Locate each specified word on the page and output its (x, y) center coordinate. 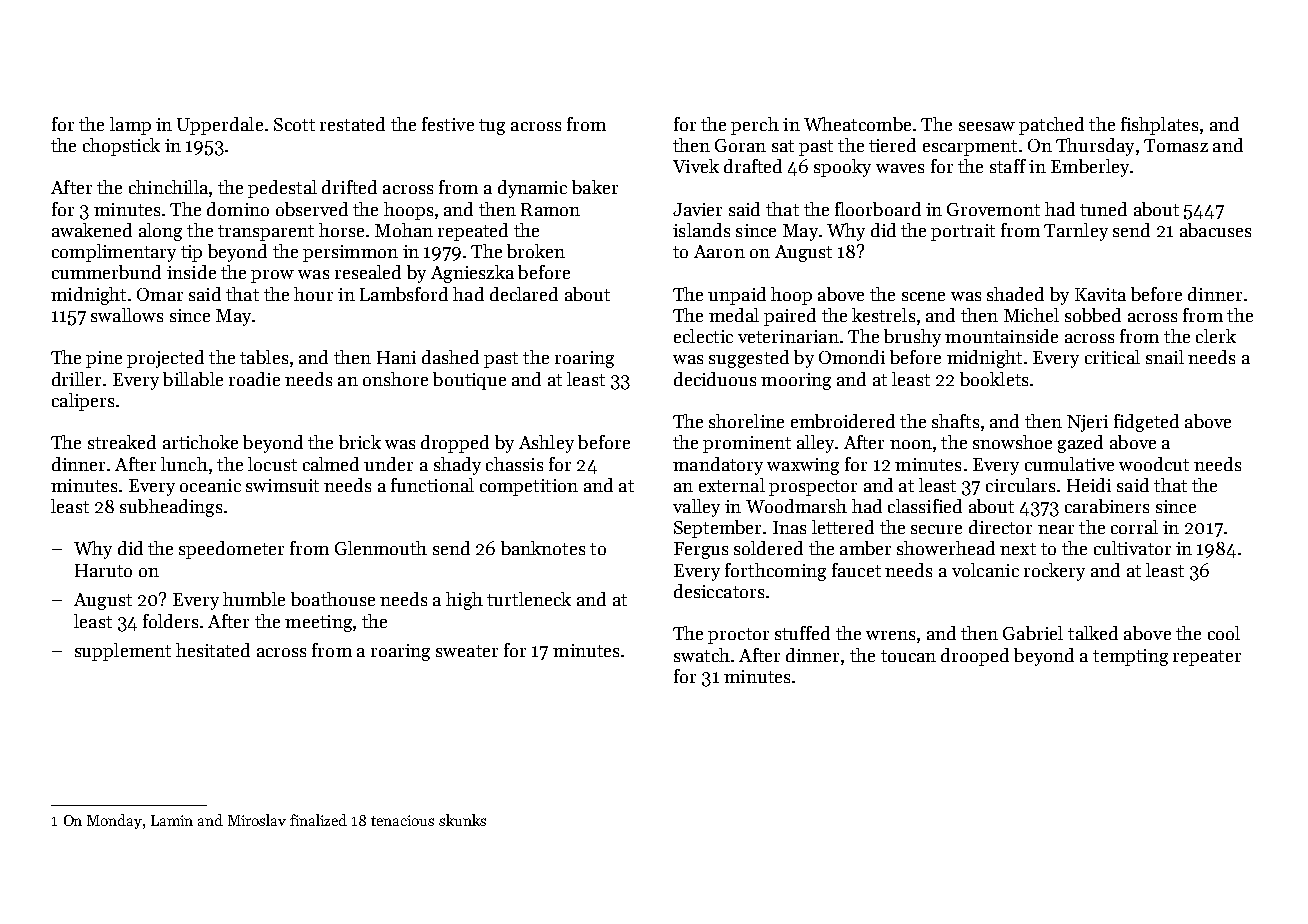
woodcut (1154, 464)
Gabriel (1033, 633)
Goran (740, 145)
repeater (1207, 658)
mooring (796, 381)
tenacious (402, 820)
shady (457, 466)
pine (104, 359)
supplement (123, 652)
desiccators (719, 591)
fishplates (1159, 126)
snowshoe (1012, 442)
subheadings (171, 508)
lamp (130, 126)
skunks (462, 820)
